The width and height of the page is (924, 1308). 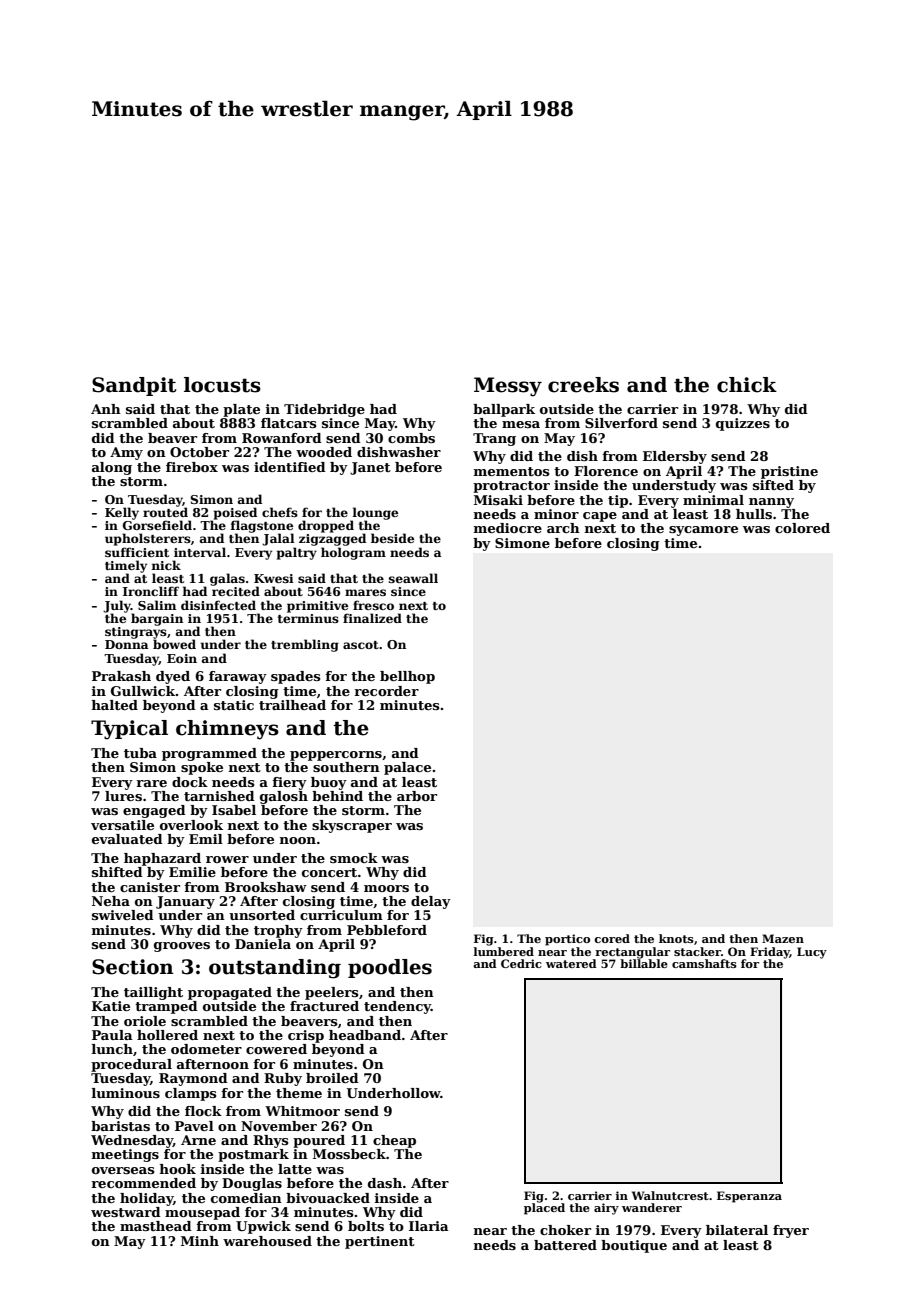 What do you see at coordinates (290, 467) in the page?
I see `identified` at bounding box center [290, 467].
